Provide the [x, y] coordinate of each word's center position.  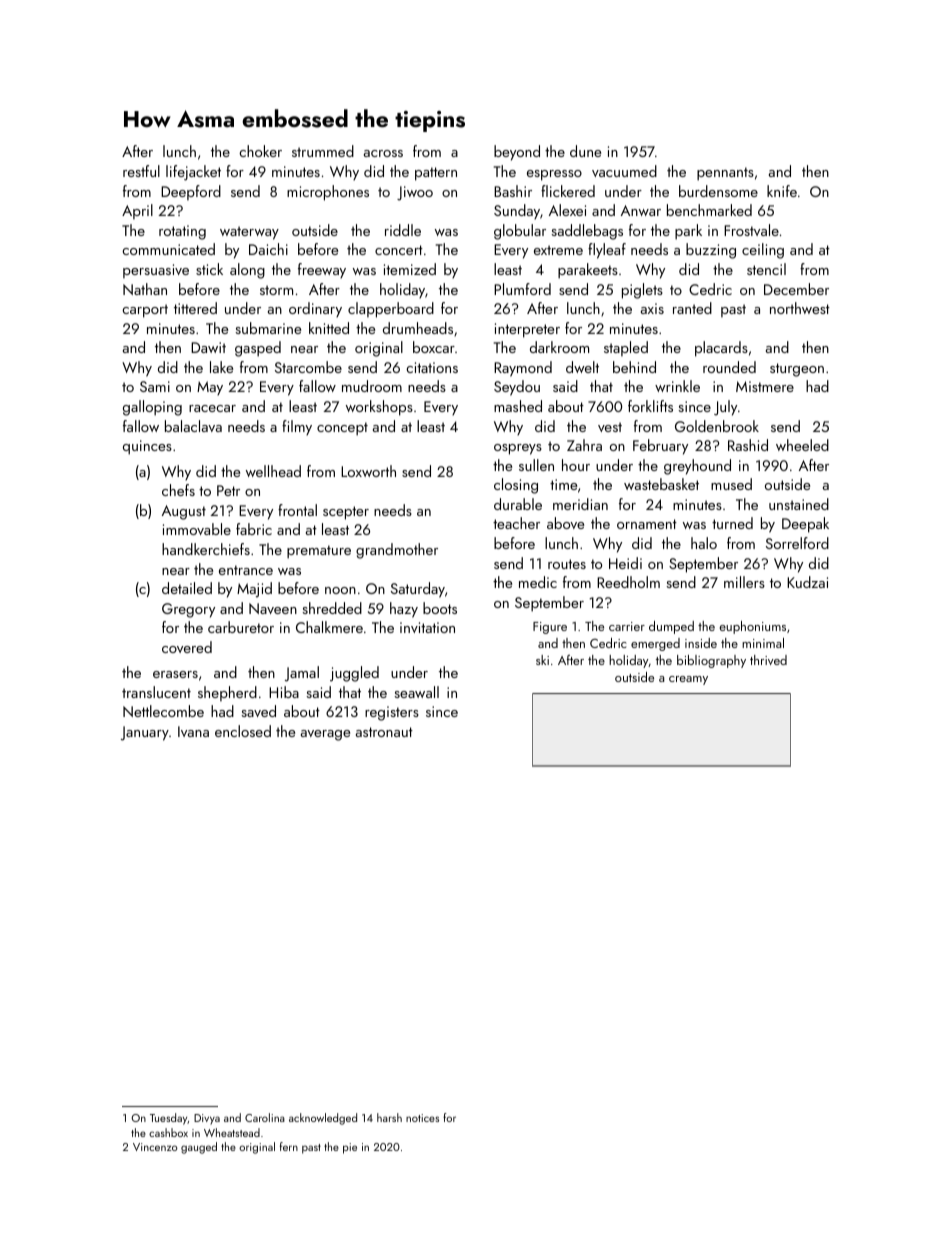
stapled [626, 348]
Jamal [302, 674]
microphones [328, 193]
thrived [768, 660]
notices [422, 1118]
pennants [725, 174]
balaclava [193, 426]
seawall [416, 692]
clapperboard [391, 310]
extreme [558, 250]
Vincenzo [155, 1147]
